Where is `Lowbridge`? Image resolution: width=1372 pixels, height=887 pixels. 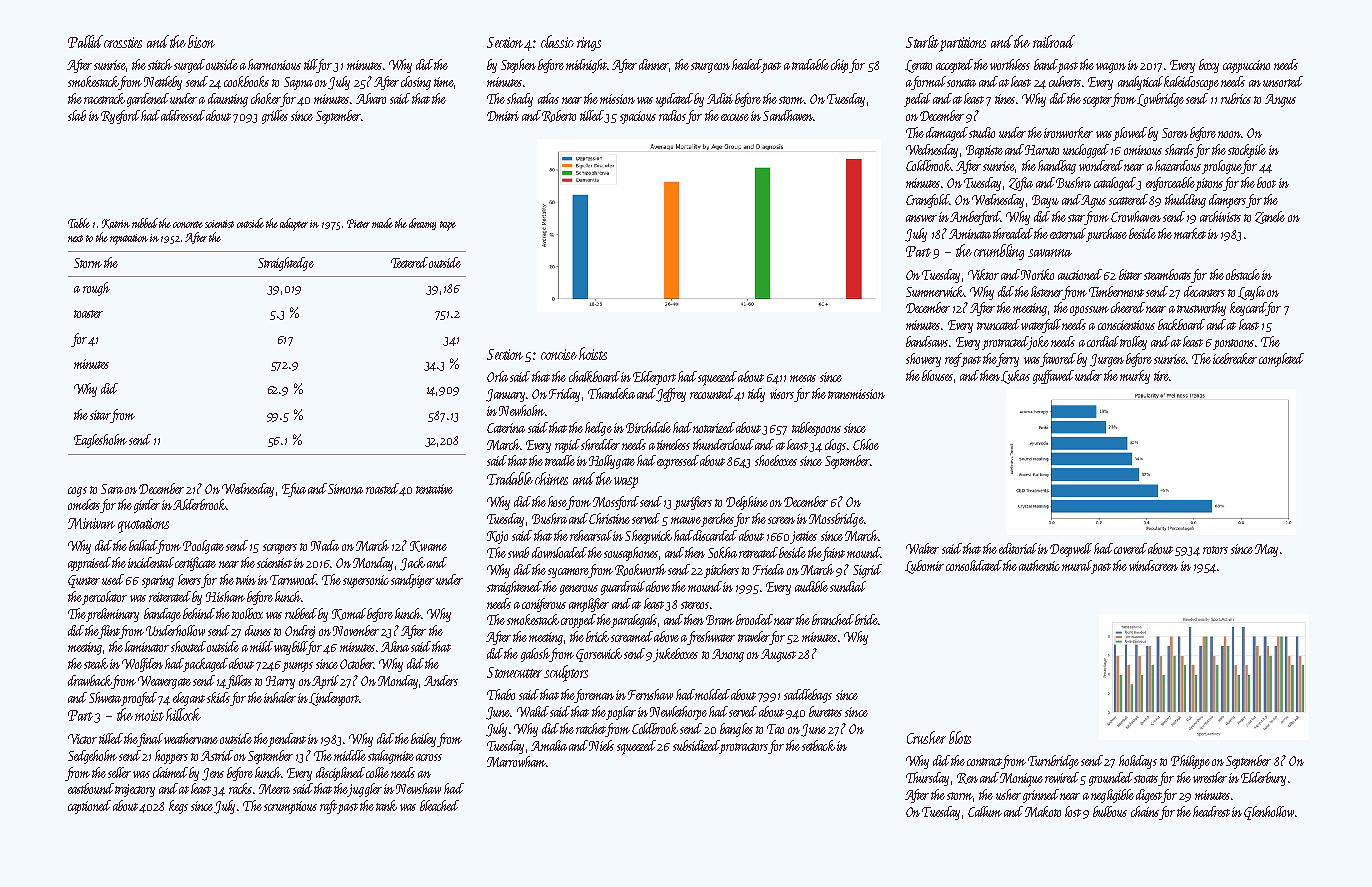
Lowbridge is located at coordinates (1161, 100).
